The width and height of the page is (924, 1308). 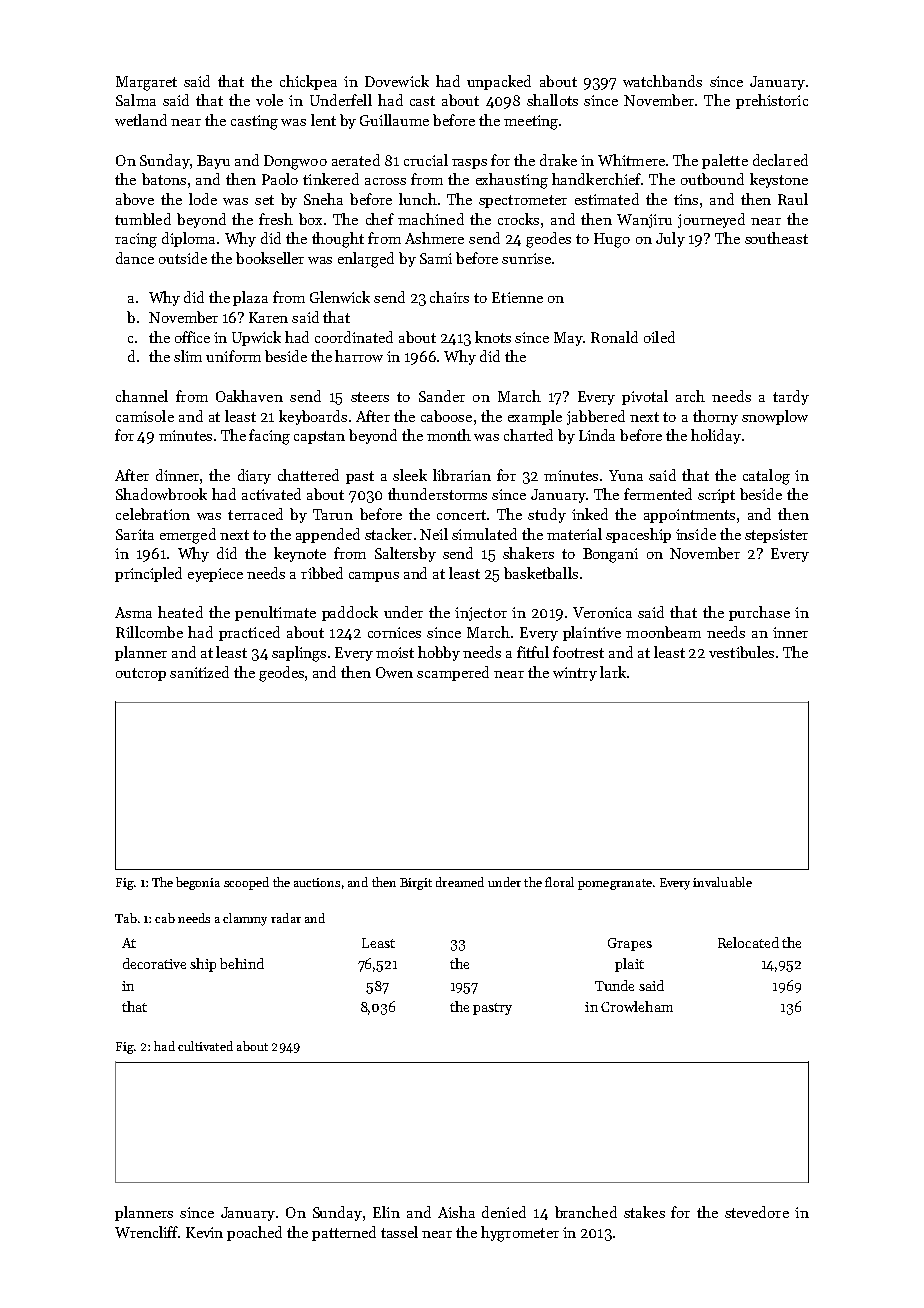 What do you see at coordinates (614, 985) in the page?
I see `Tunde` at bounding box center [614, 985].
